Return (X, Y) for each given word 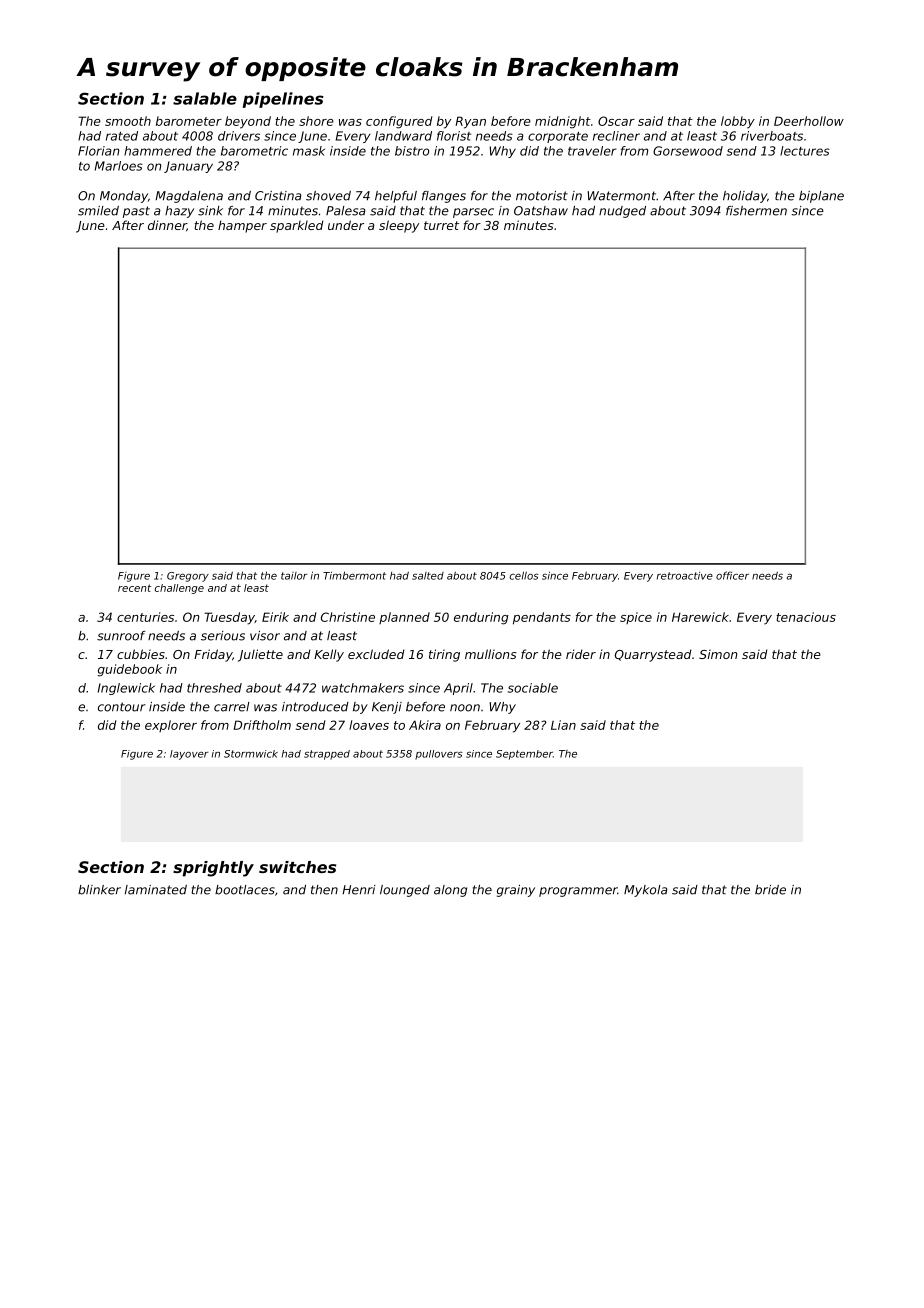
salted (428, 576)
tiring (444, 655)
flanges (444, 197)
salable (205, 98)
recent (134, 588)
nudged (622, 212)
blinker (99, 890)
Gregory (188, 577)
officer (732, 575)
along (450, 891)
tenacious (806, 617)
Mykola (646, 891)
